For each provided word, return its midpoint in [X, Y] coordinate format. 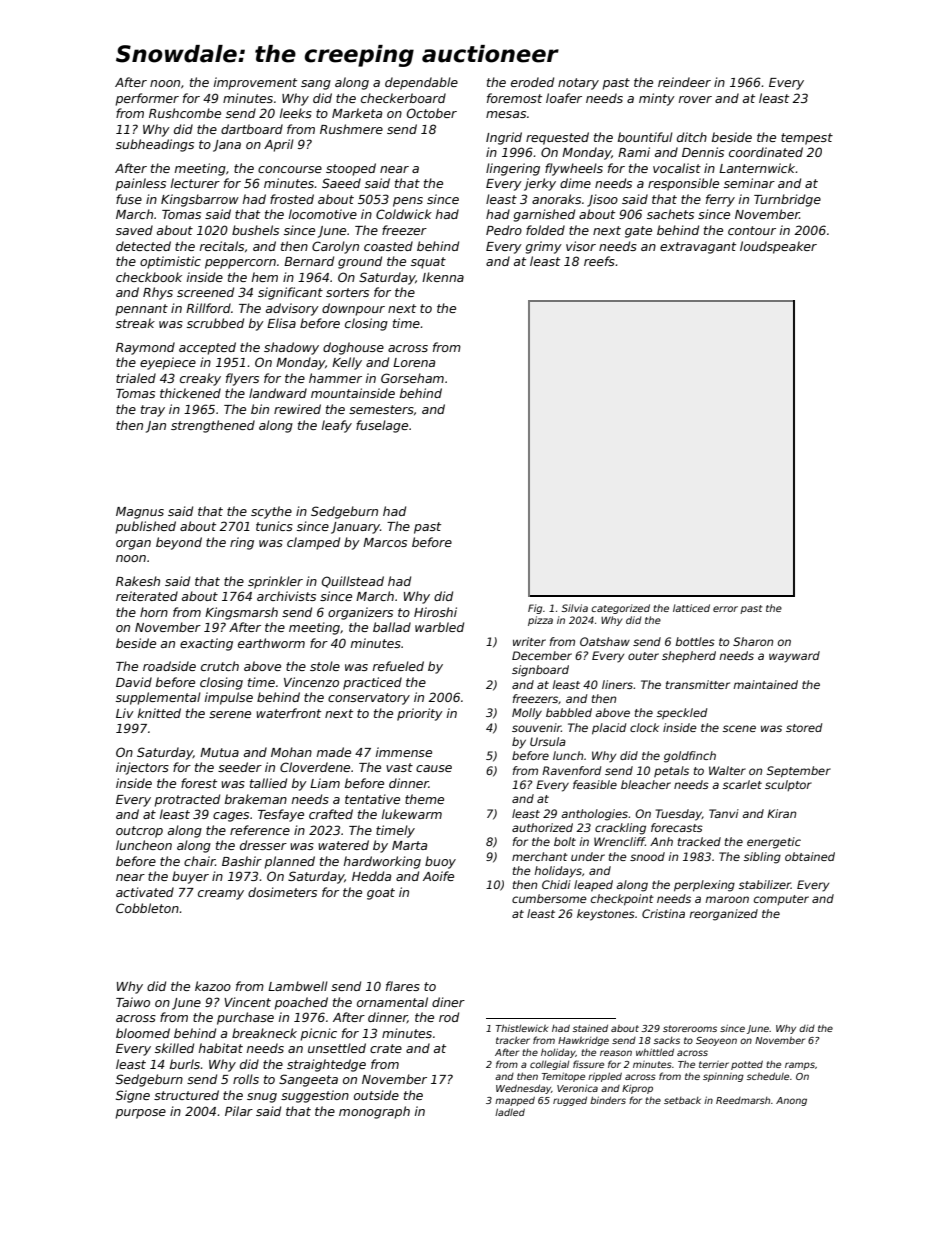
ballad [392, 627]
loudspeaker [778, 247]
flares [403, 986]
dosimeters [282, 892]
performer [147, 99]
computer [781, 900]
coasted [388, 246]
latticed [691, 608]
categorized [620, 609]
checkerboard [403, 98]
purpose [140, 1114]
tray [153, 411]
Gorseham [412, 378]
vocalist [677, 168]
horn [154, 612]
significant [290, 293]
